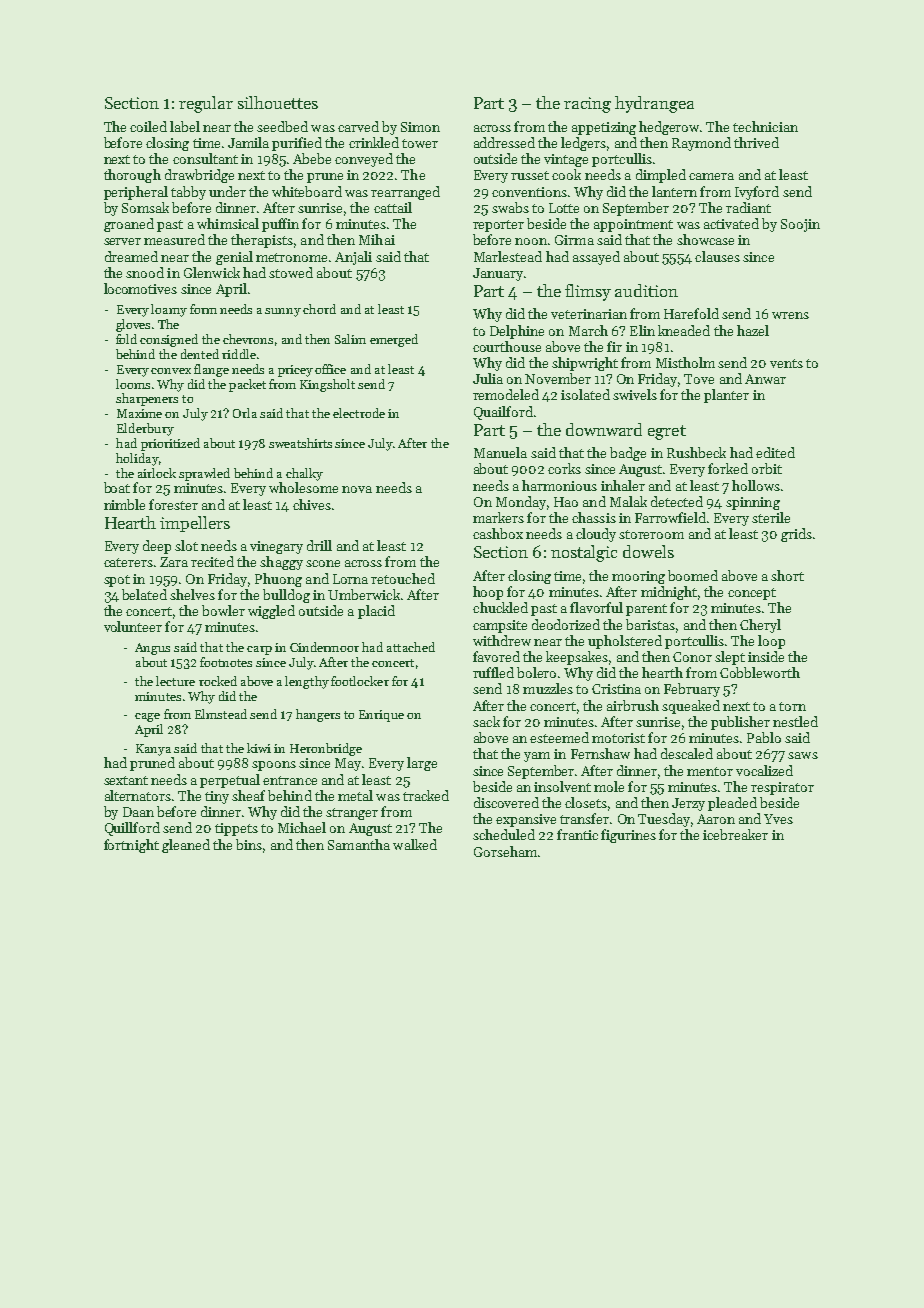 The image size is (924, 1308). I want to click on Julia, so click(488, 378).
